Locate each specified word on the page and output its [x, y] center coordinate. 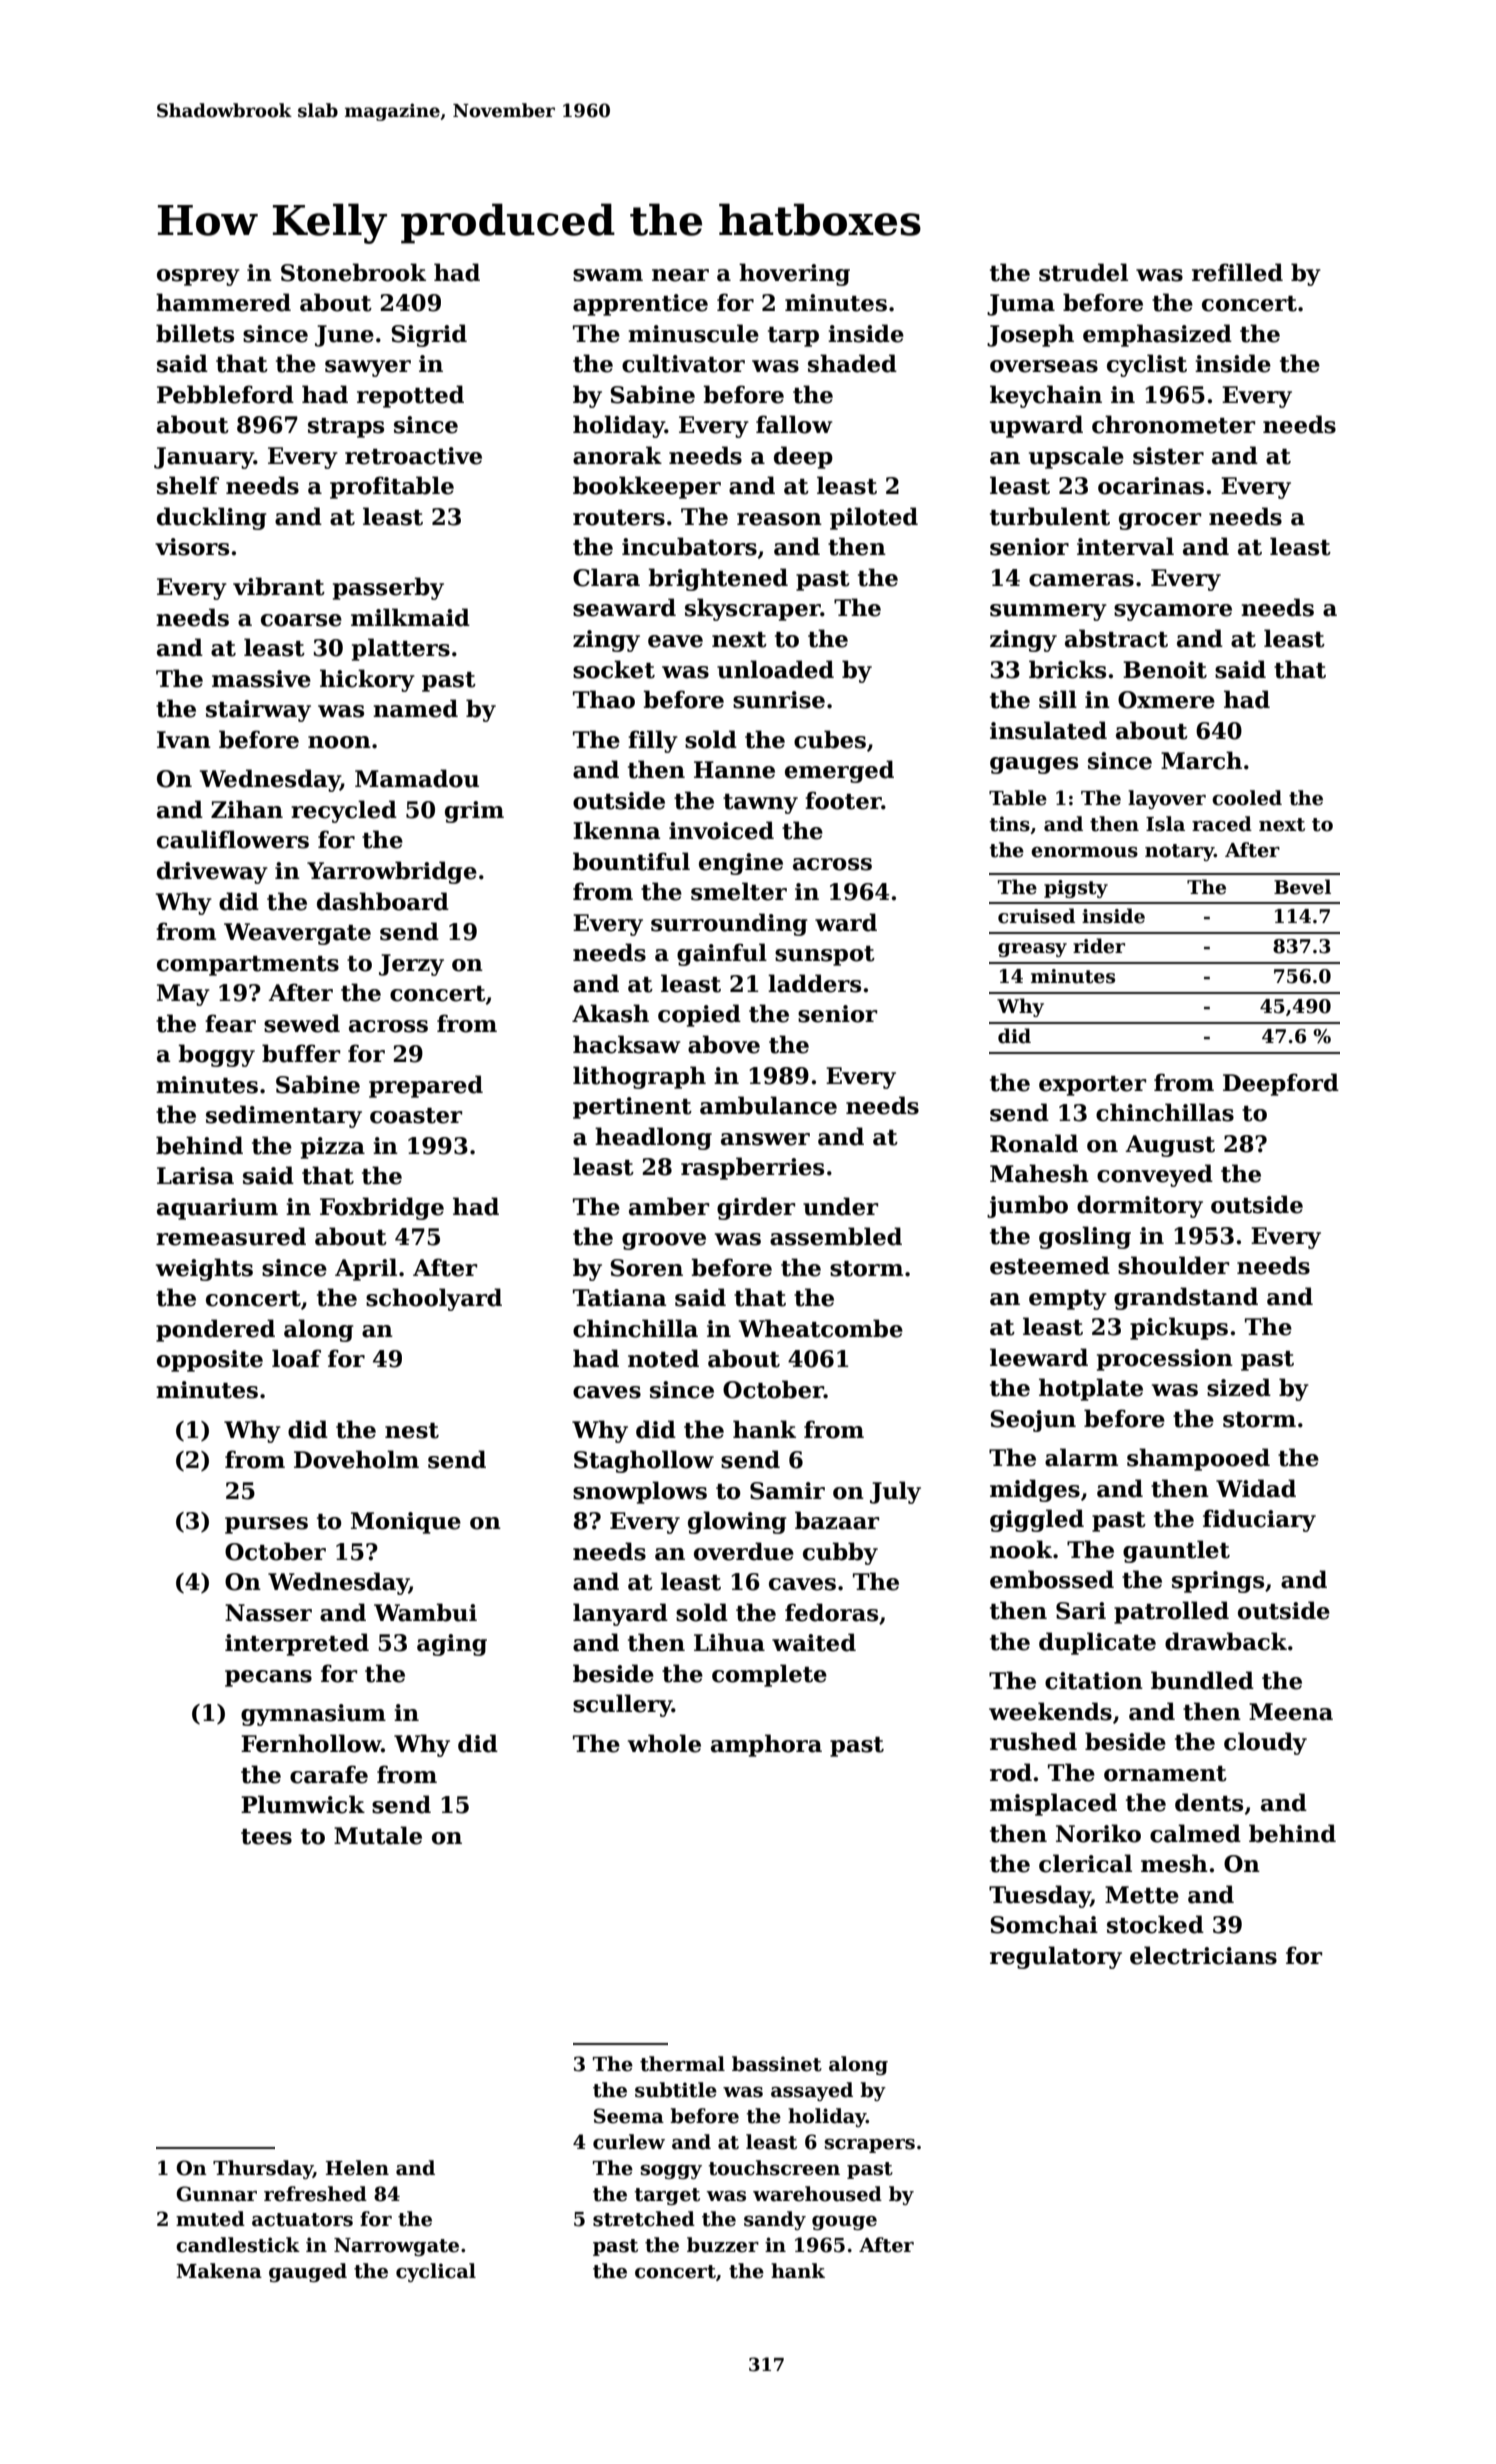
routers [619, 518]
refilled [1237, 272]
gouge [844, 2223]
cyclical [436, 2272]
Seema [629, 2116]
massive [261, 679]
